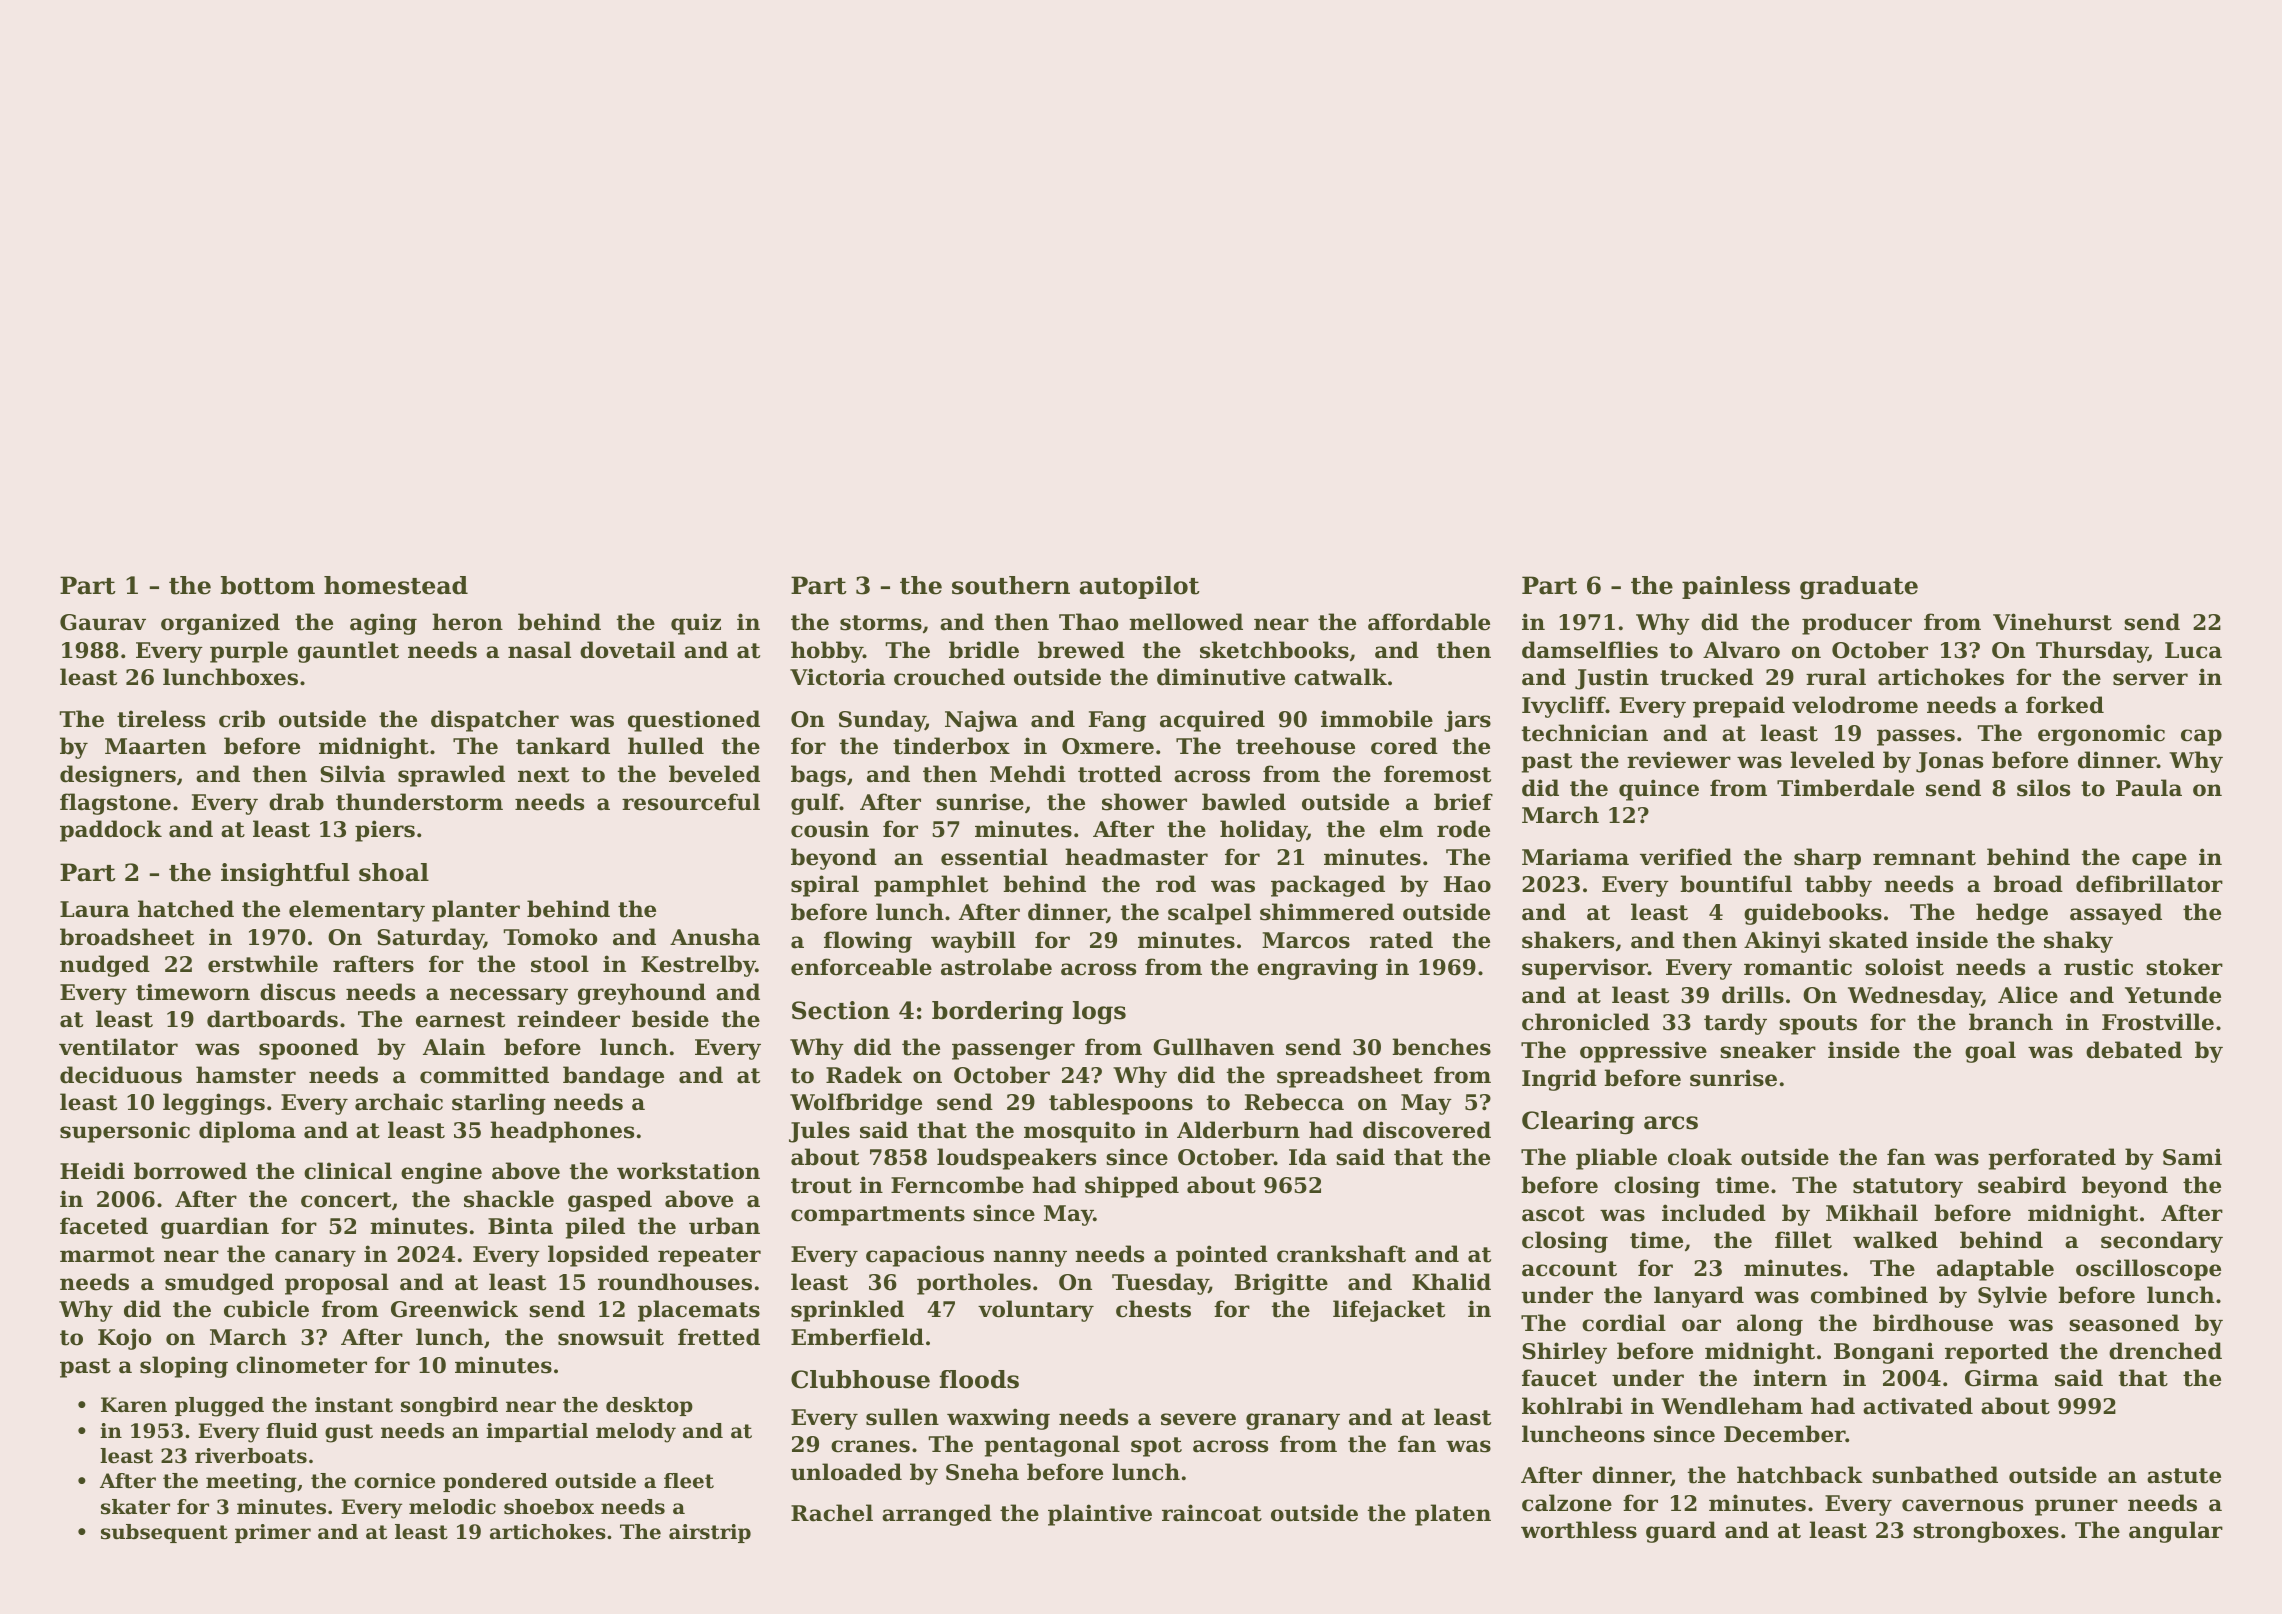  I want to click on autopilot, so click(1139, 587).
